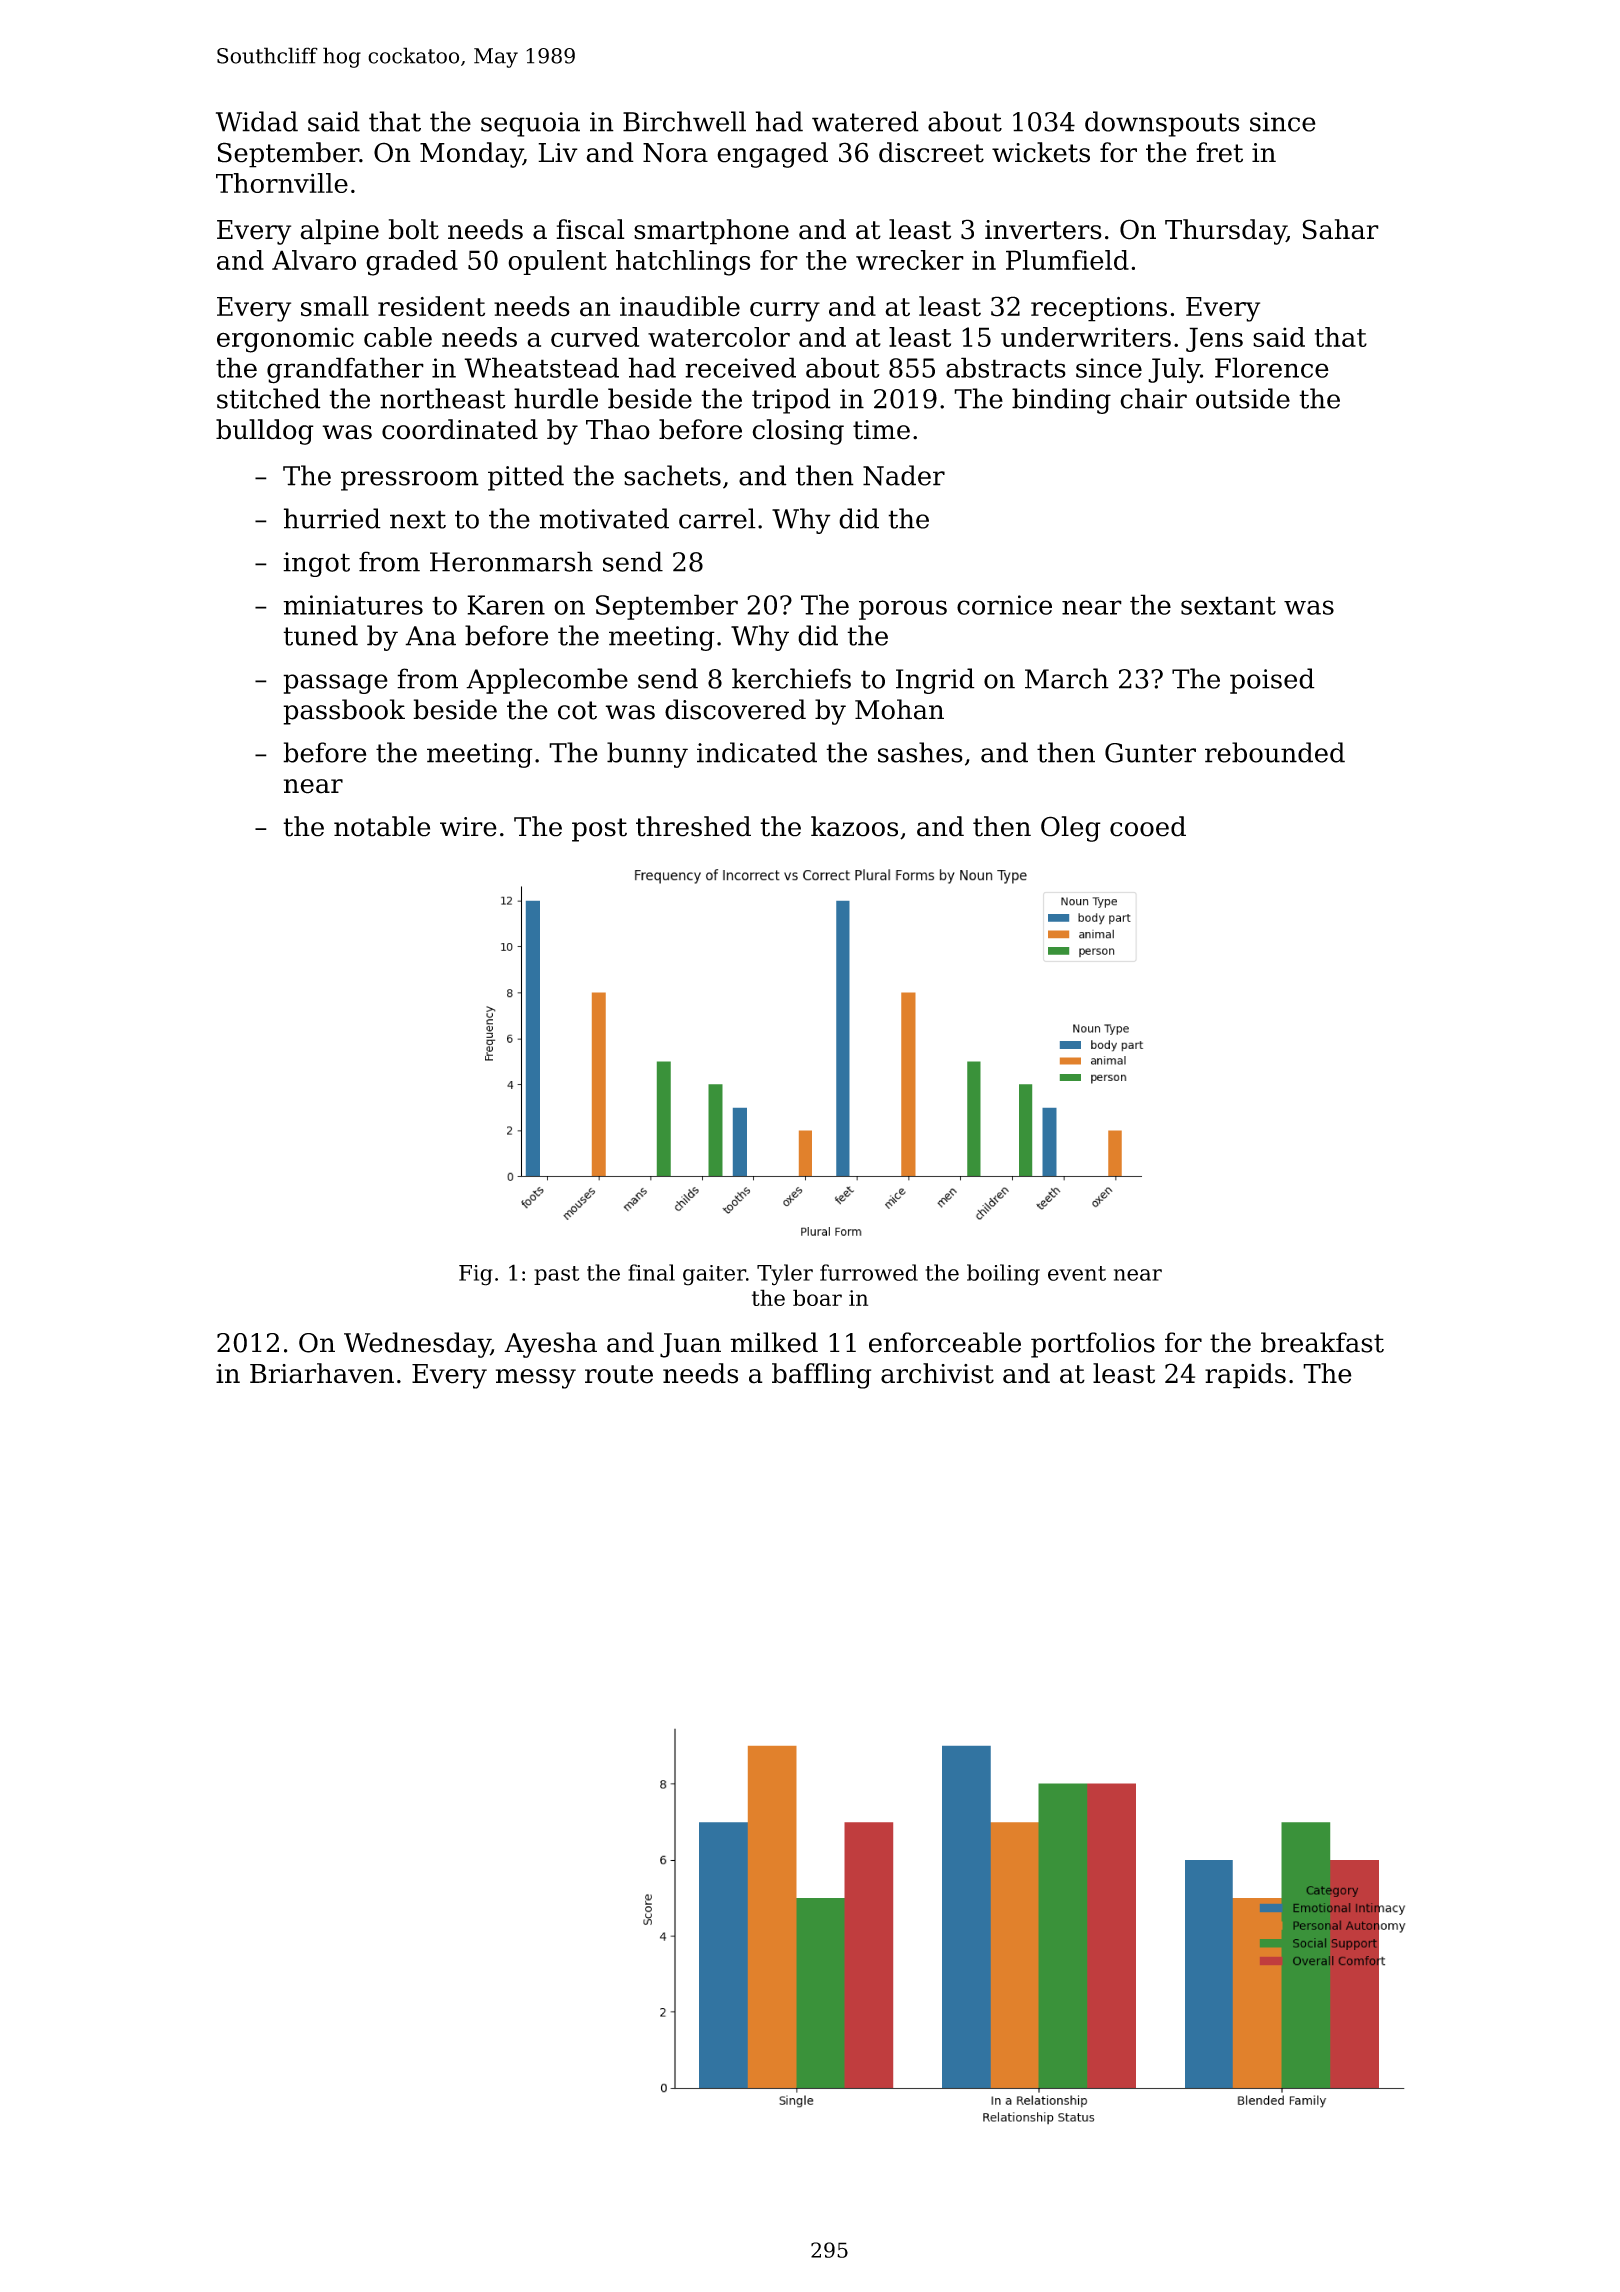 The image size is (1620, 2292). What do you see at coordinates (1243, 398) in the document?
I see `outside` at bounding box center [1243, 398].
